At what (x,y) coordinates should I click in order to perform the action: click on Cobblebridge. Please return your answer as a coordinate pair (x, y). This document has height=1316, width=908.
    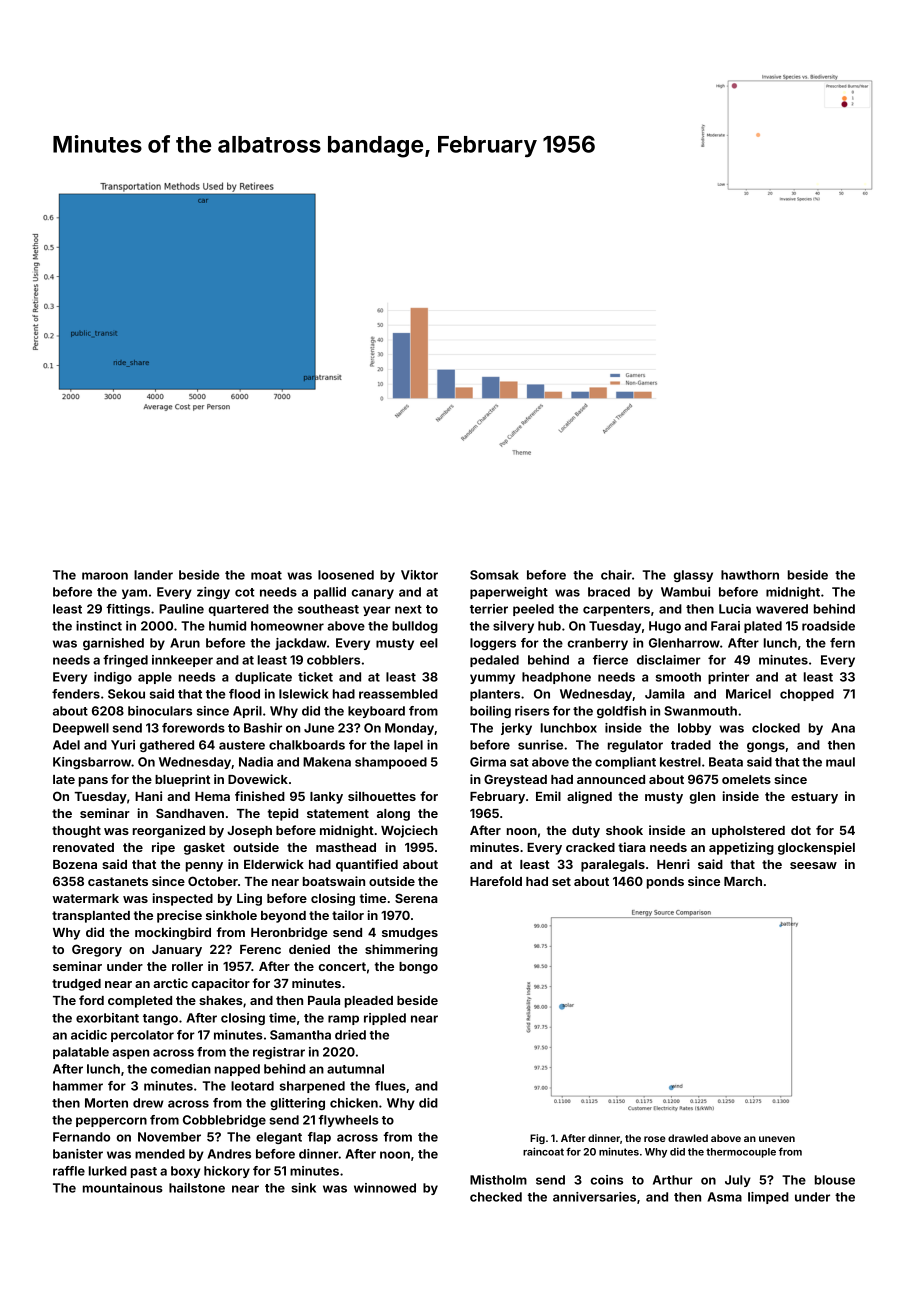
    Looking at the image, I should click on (224, 1121).
